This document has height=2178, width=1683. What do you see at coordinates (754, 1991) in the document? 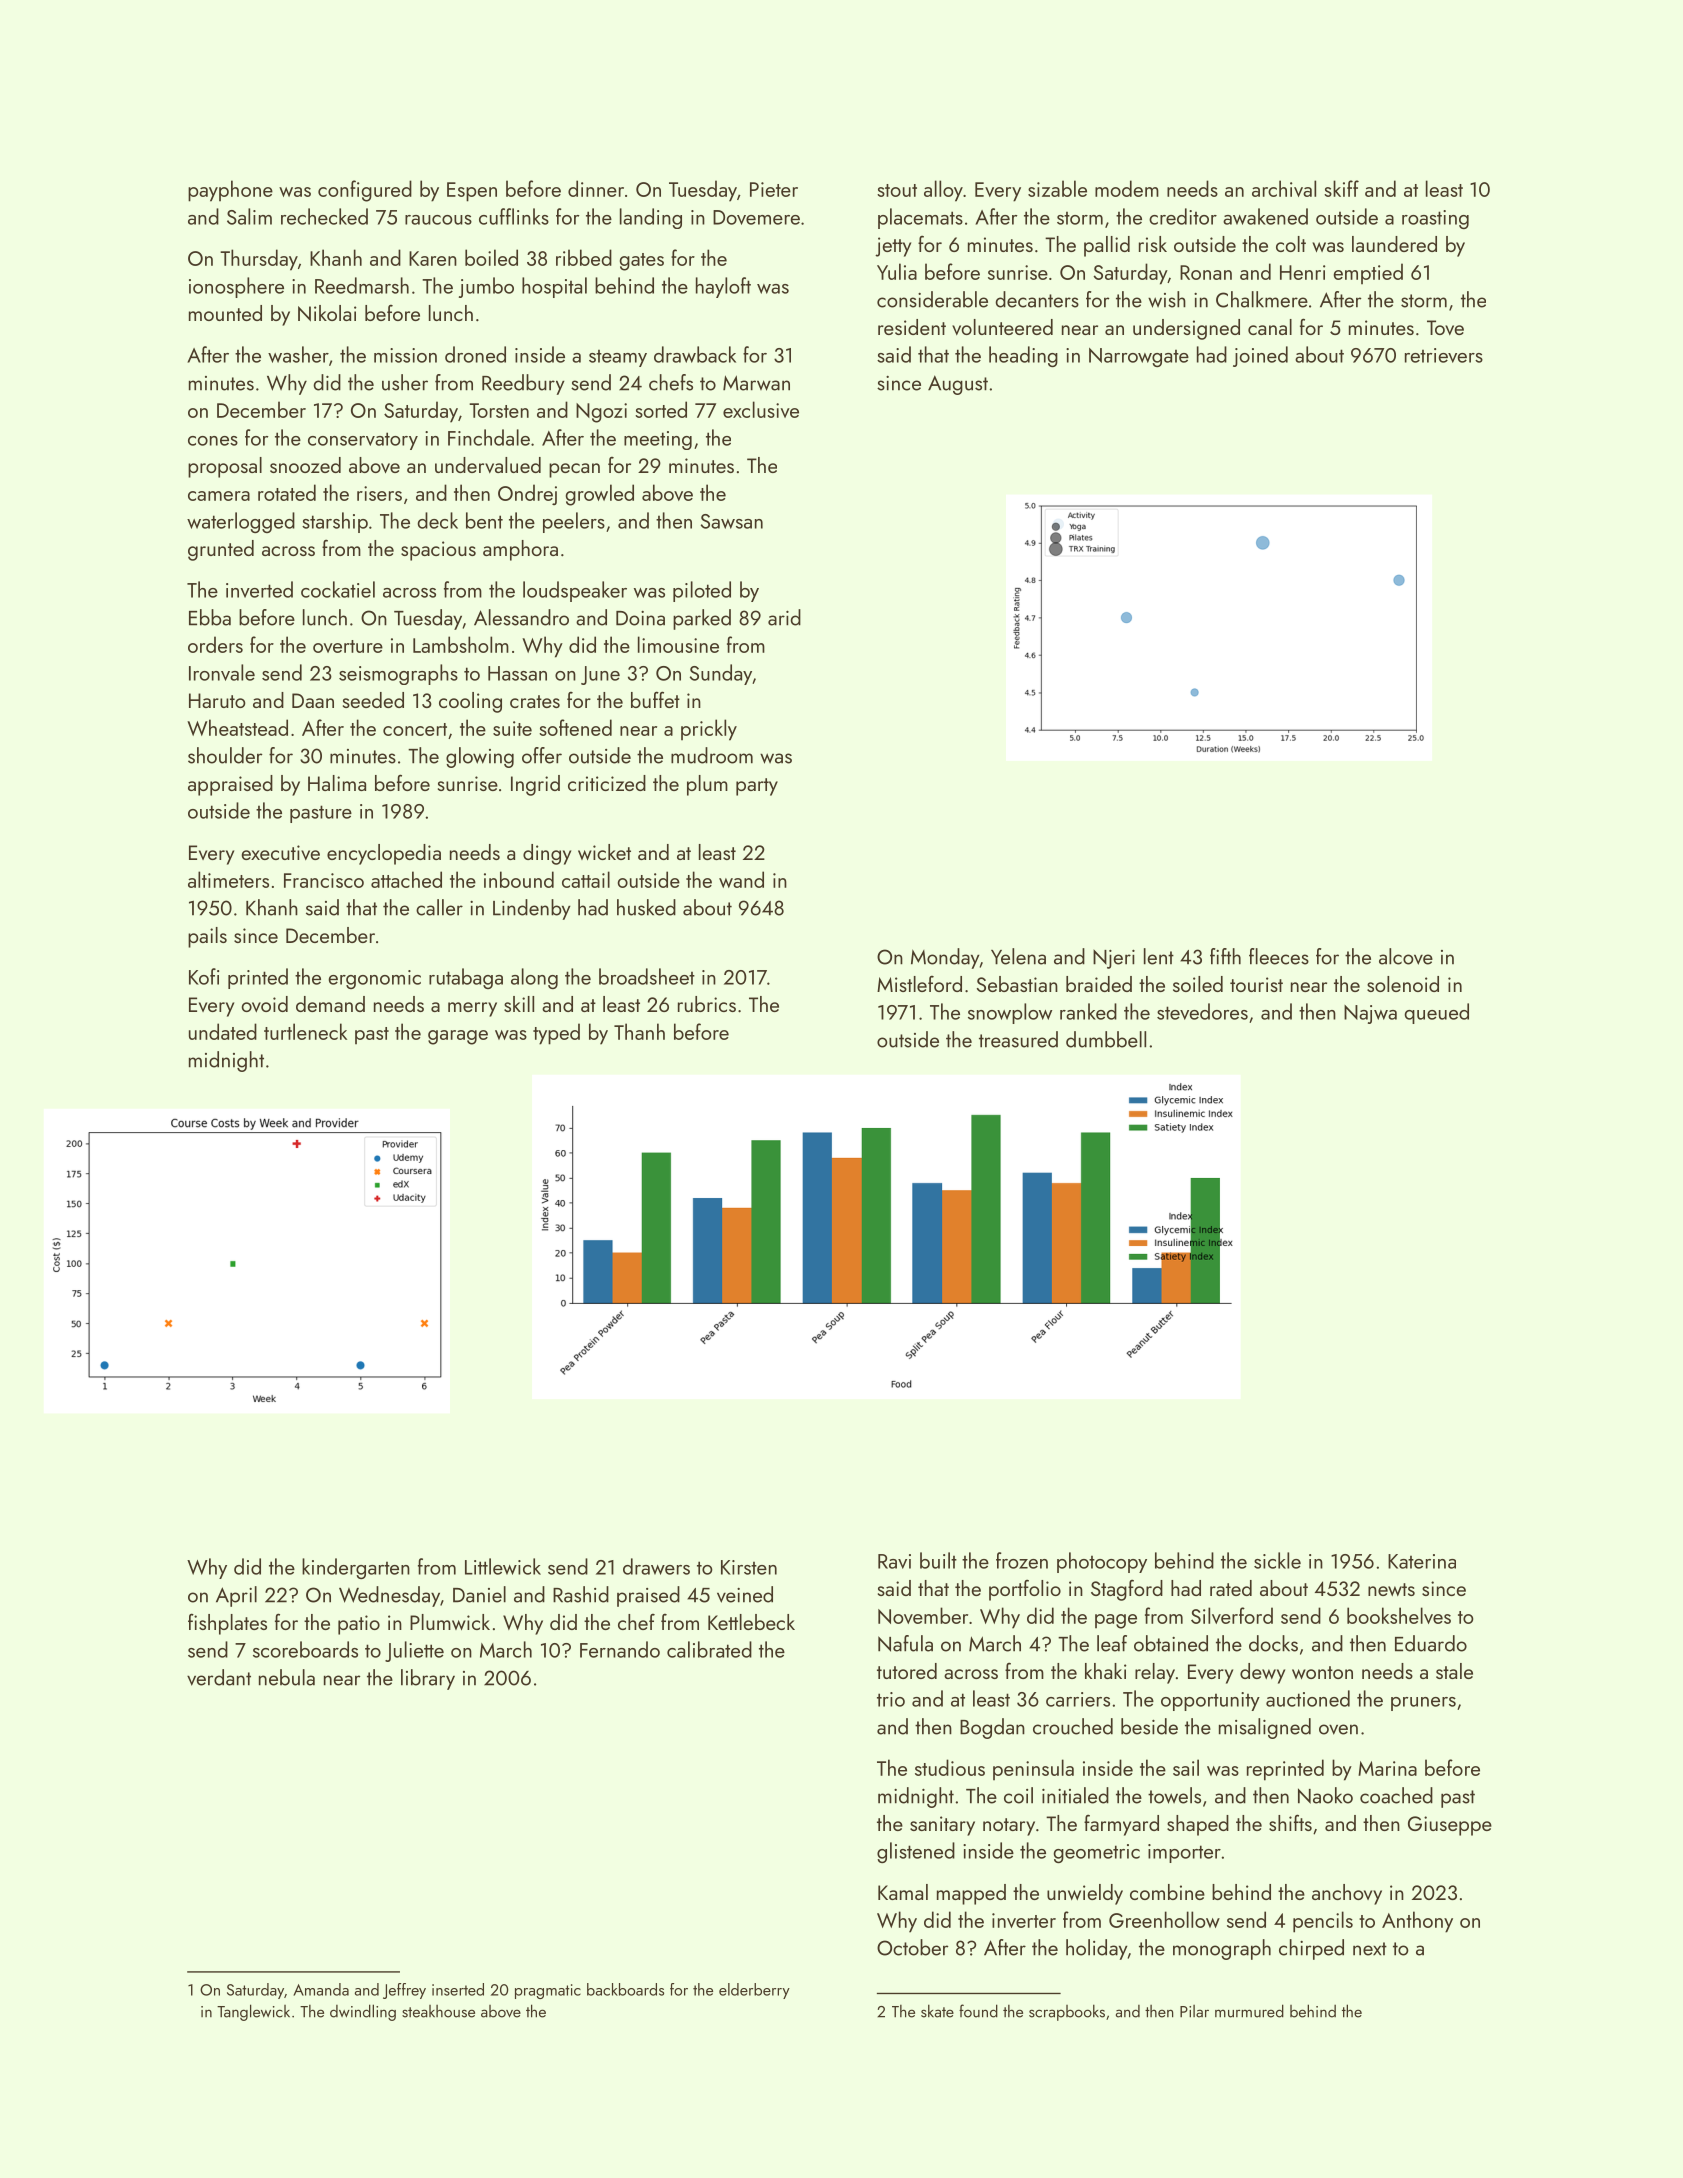
I see `elderberry` at bounding box center [754, 1991].
